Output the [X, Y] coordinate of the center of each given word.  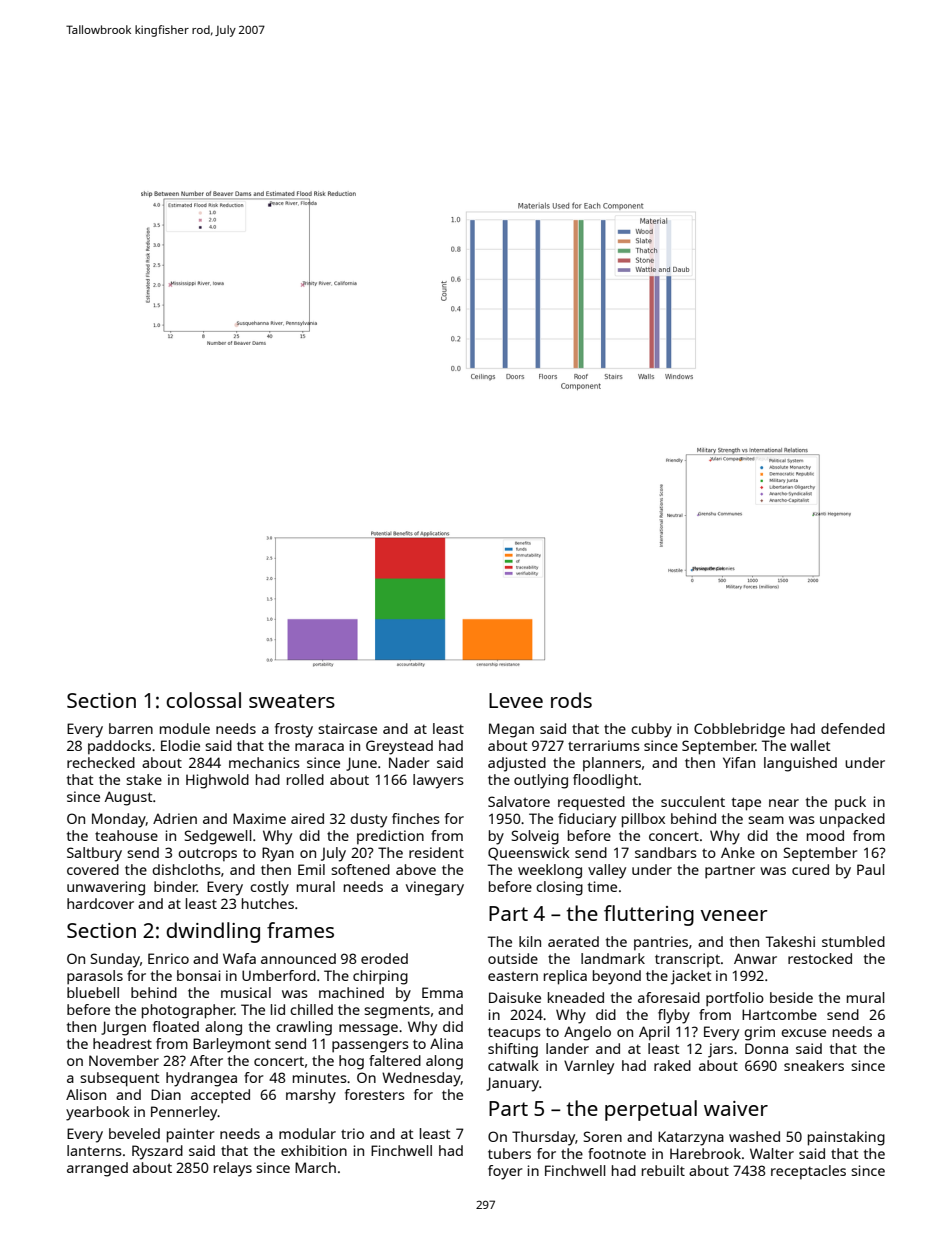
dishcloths [186, 869]
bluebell [93, 992]
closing [559, 888]
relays [233, 1169]
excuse [803, 1033]
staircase [347, 728]
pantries [661, 943]
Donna [766, 1048]
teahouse [126, 835]
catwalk [513, 1065]
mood [825, 835]
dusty [368, 820]
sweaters [292, 701]
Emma [442, 992]
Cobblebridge [739, 730]
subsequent [120, 1079]
